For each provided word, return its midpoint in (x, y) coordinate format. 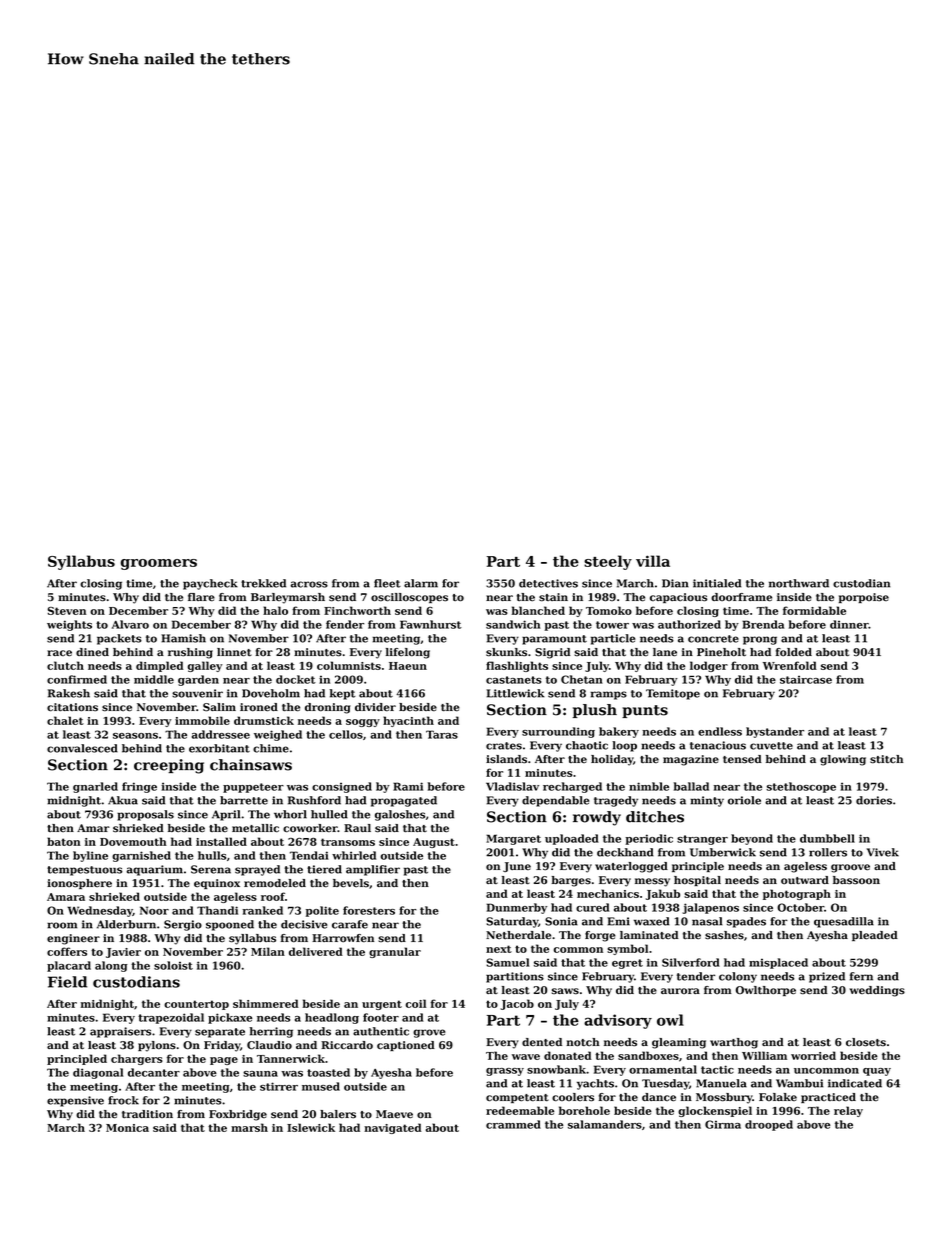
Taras (442, 734)
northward (799, 583)
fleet (387, 583)
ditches (655, 817)
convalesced (82, 748)
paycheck (210, 584)
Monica (127, 1128)
